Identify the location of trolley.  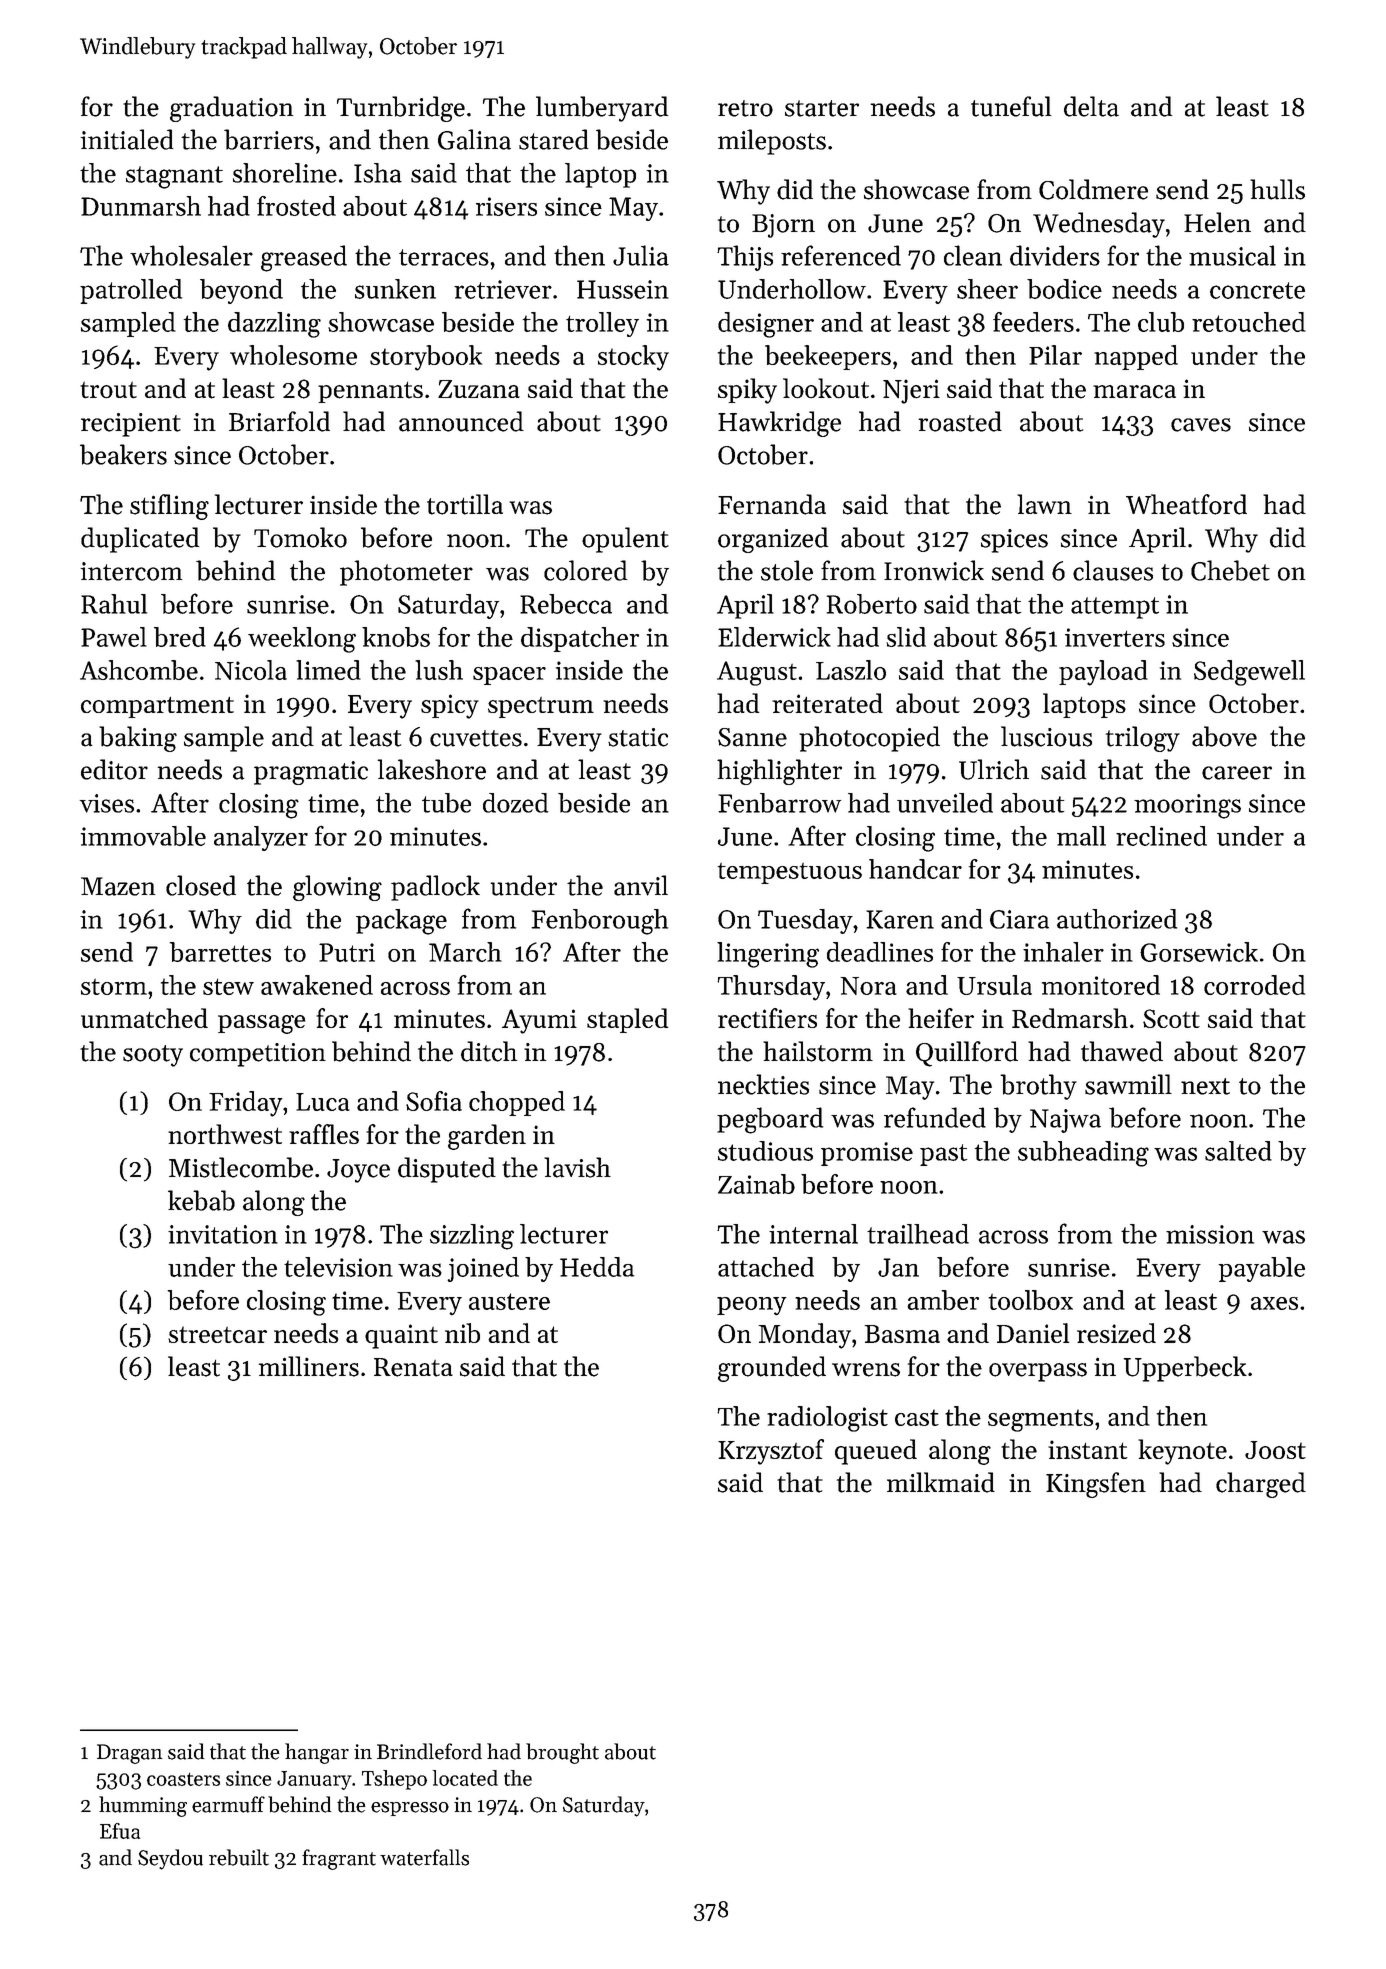
(602, 324).
